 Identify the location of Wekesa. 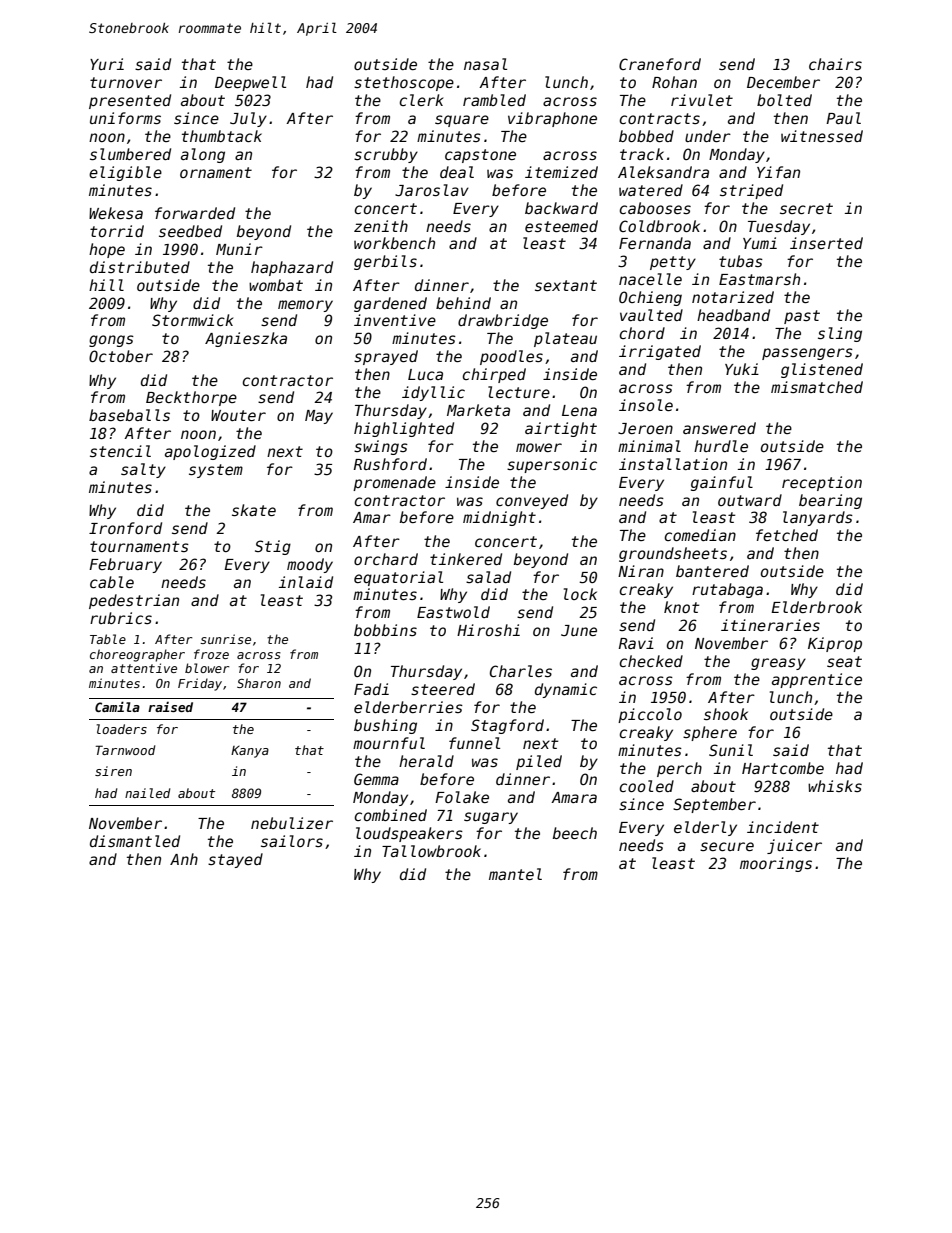
(116, 213).
